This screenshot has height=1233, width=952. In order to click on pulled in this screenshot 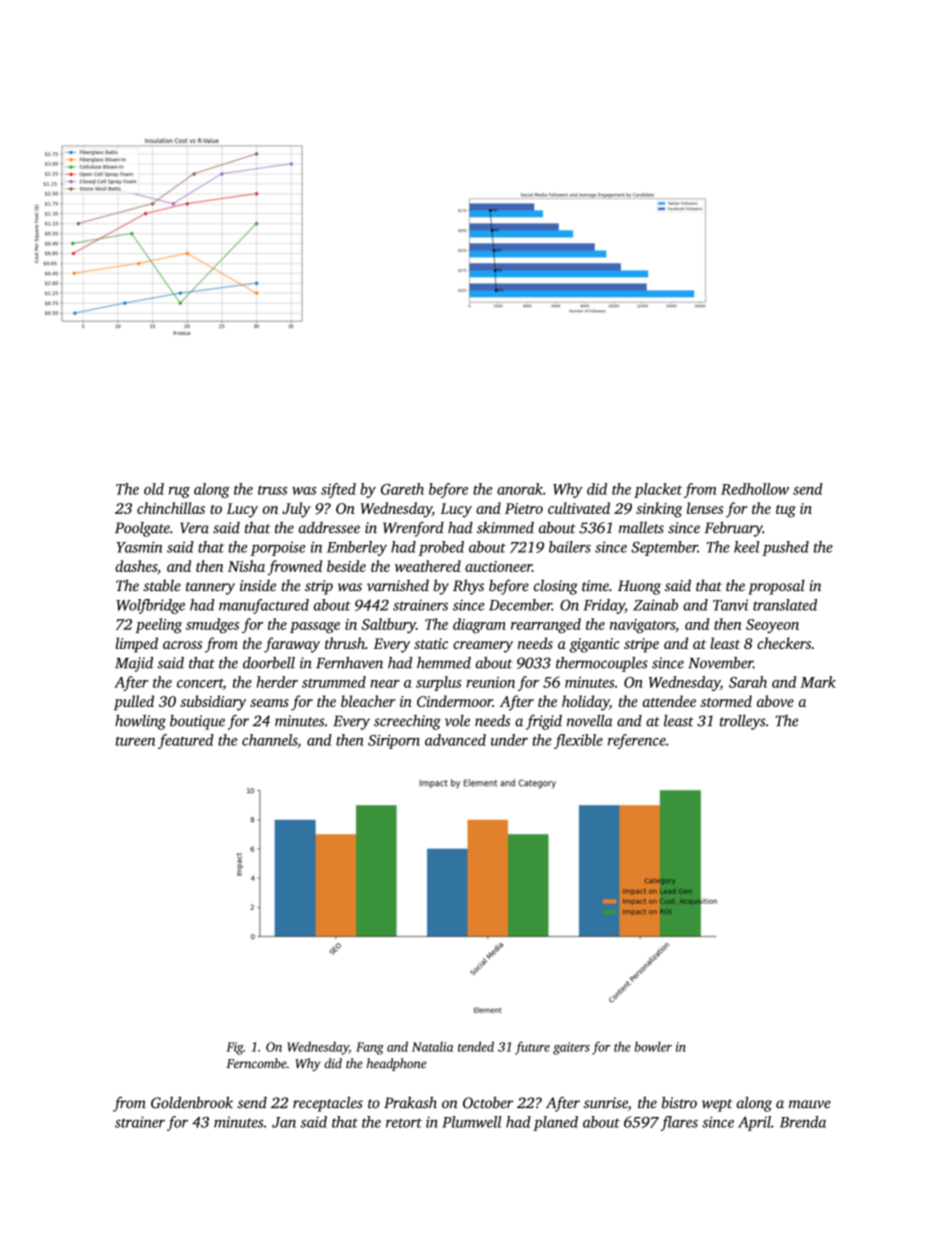, I will do `click(134, 703)`.
